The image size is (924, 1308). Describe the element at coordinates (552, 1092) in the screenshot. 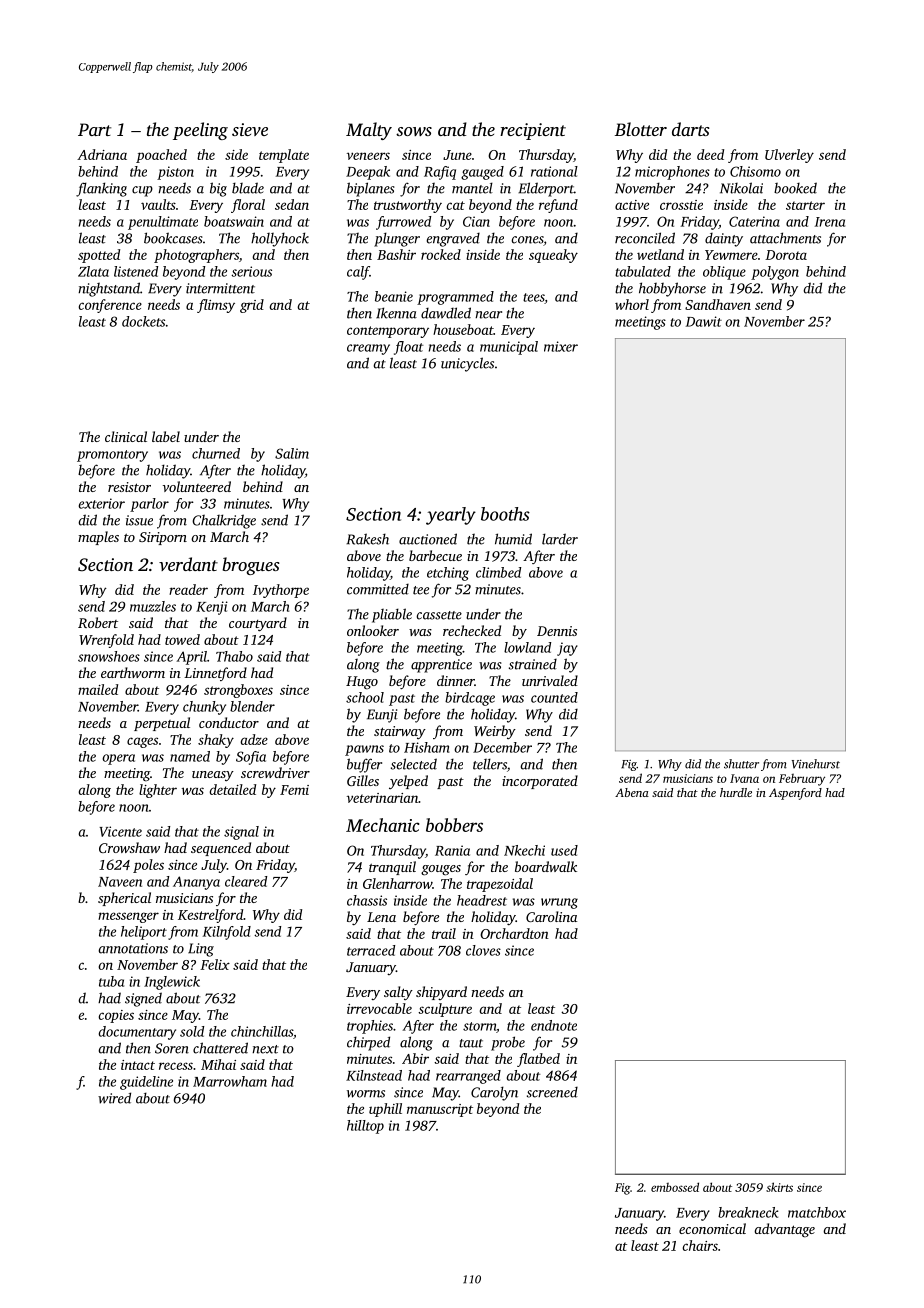

I see `screened` at that location.
